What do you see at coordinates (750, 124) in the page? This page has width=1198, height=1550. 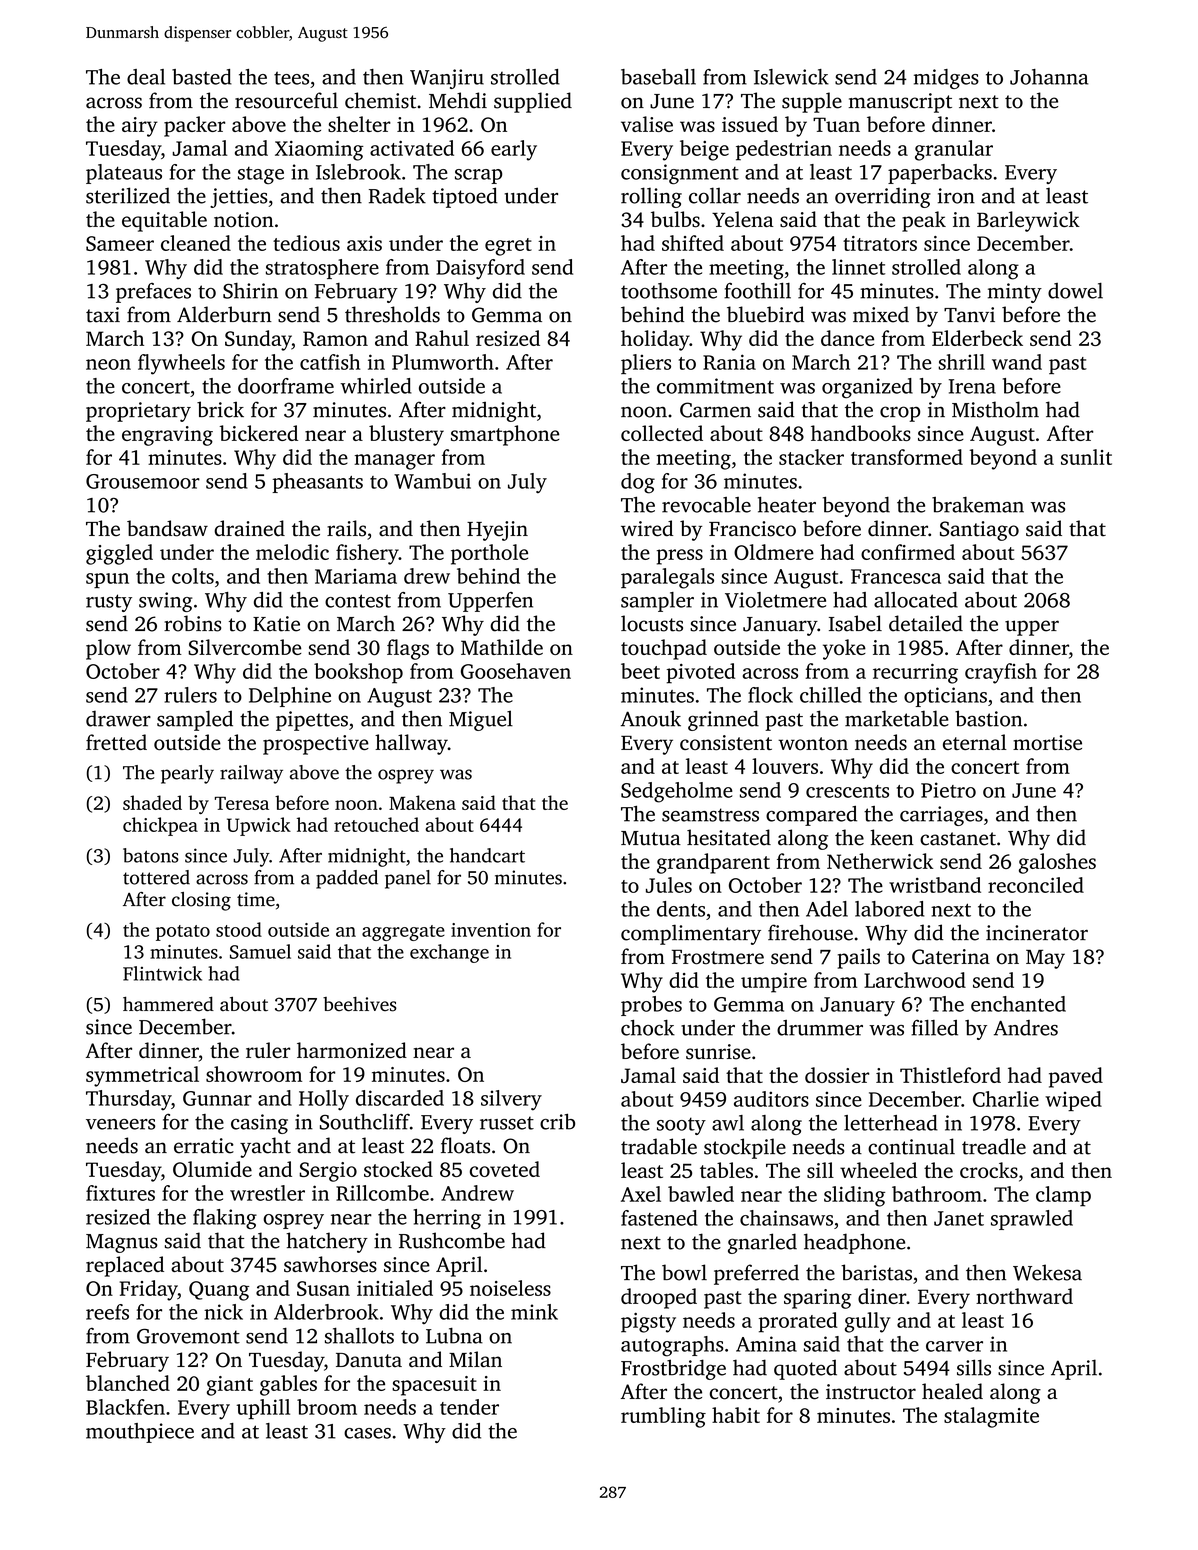 I see `issued` at bounding box center [750, 124].
